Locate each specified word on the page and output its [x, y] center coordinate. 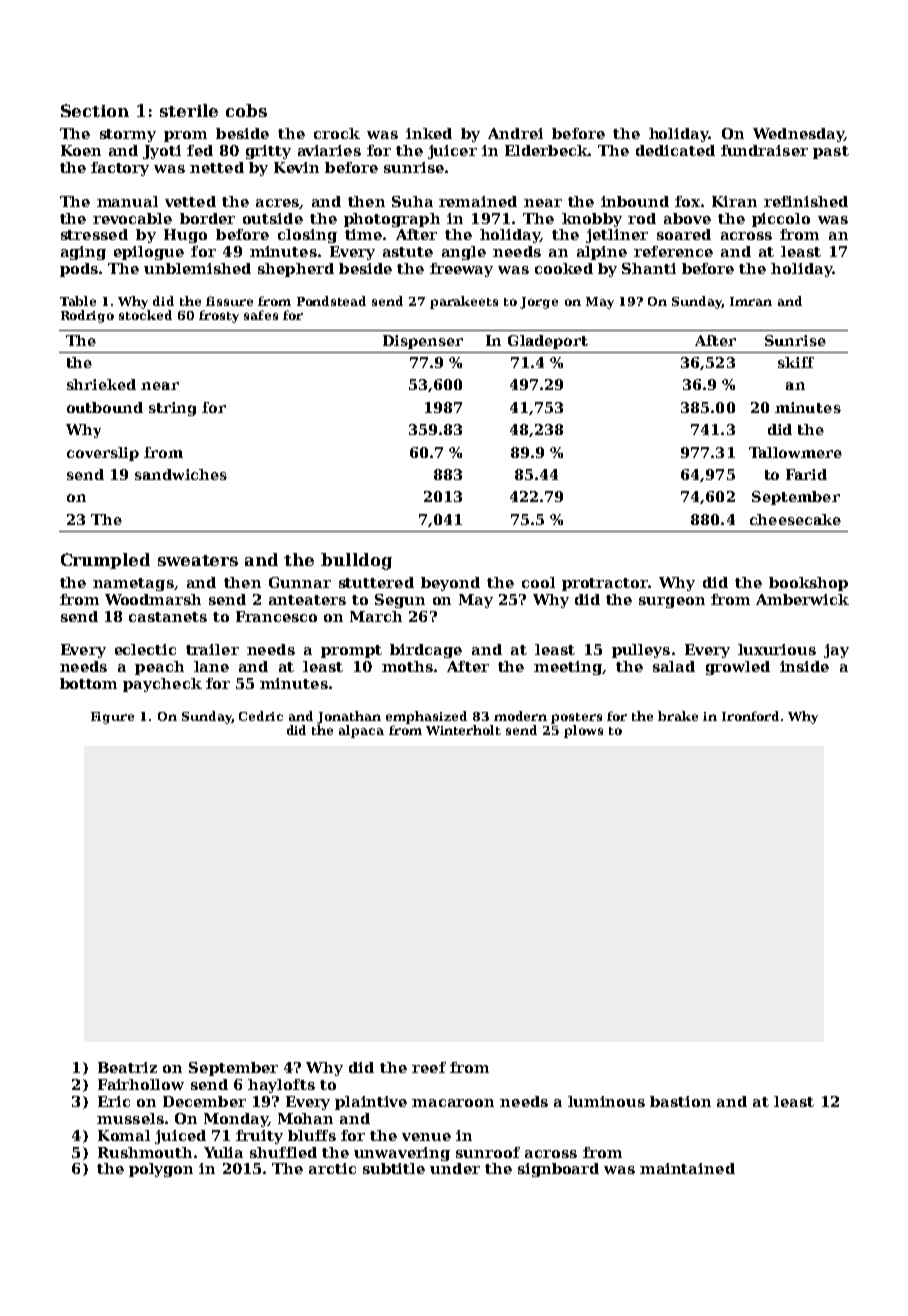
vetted [190, 201]
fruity [259, 1137]
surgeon [672, 602]
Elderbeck [546, 150]
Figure [112, 718]
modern [520, 716]
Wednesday [798, 135]
